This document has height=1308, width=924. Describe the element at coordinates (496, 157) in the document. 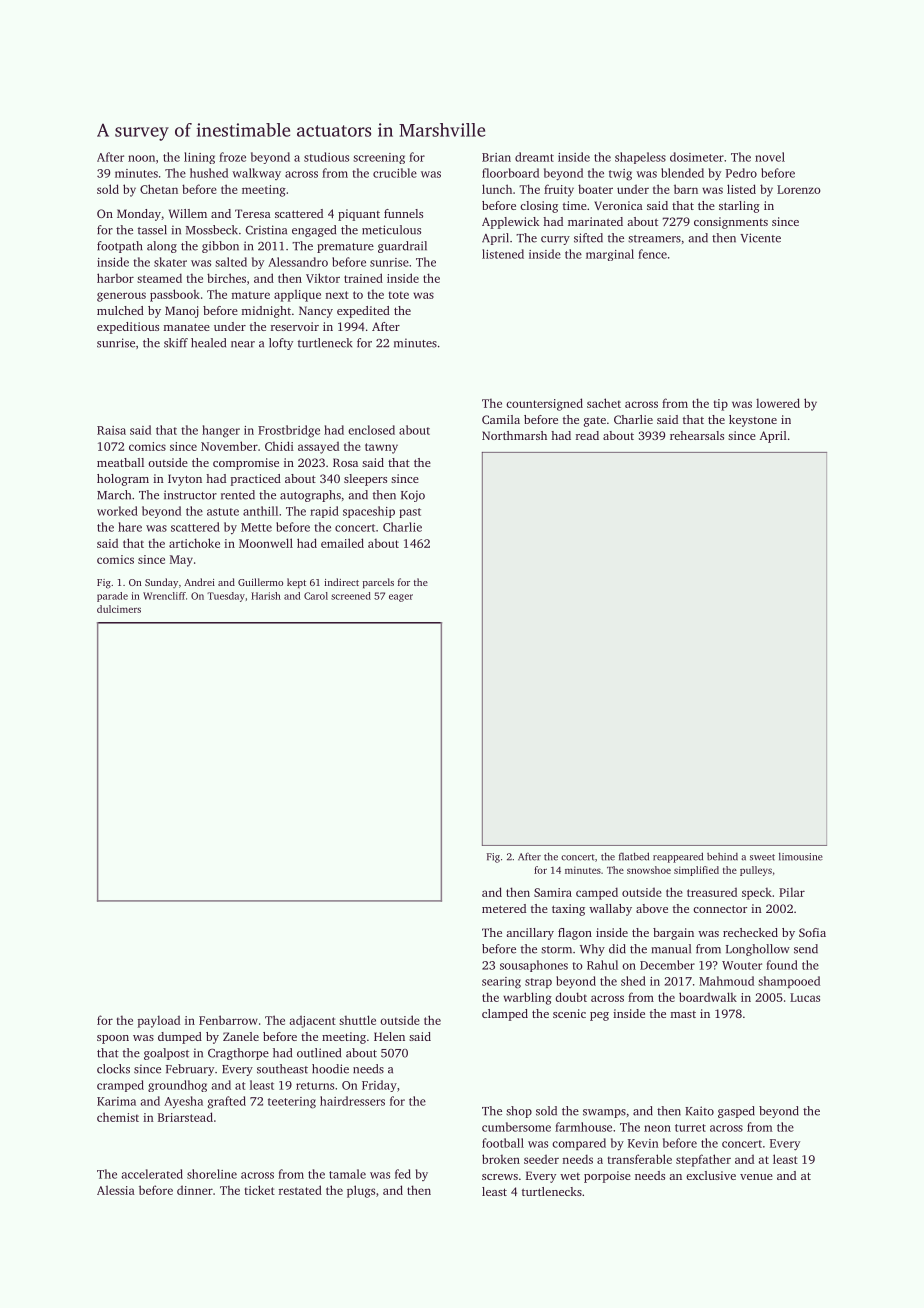

I see `Brian` at that location.
